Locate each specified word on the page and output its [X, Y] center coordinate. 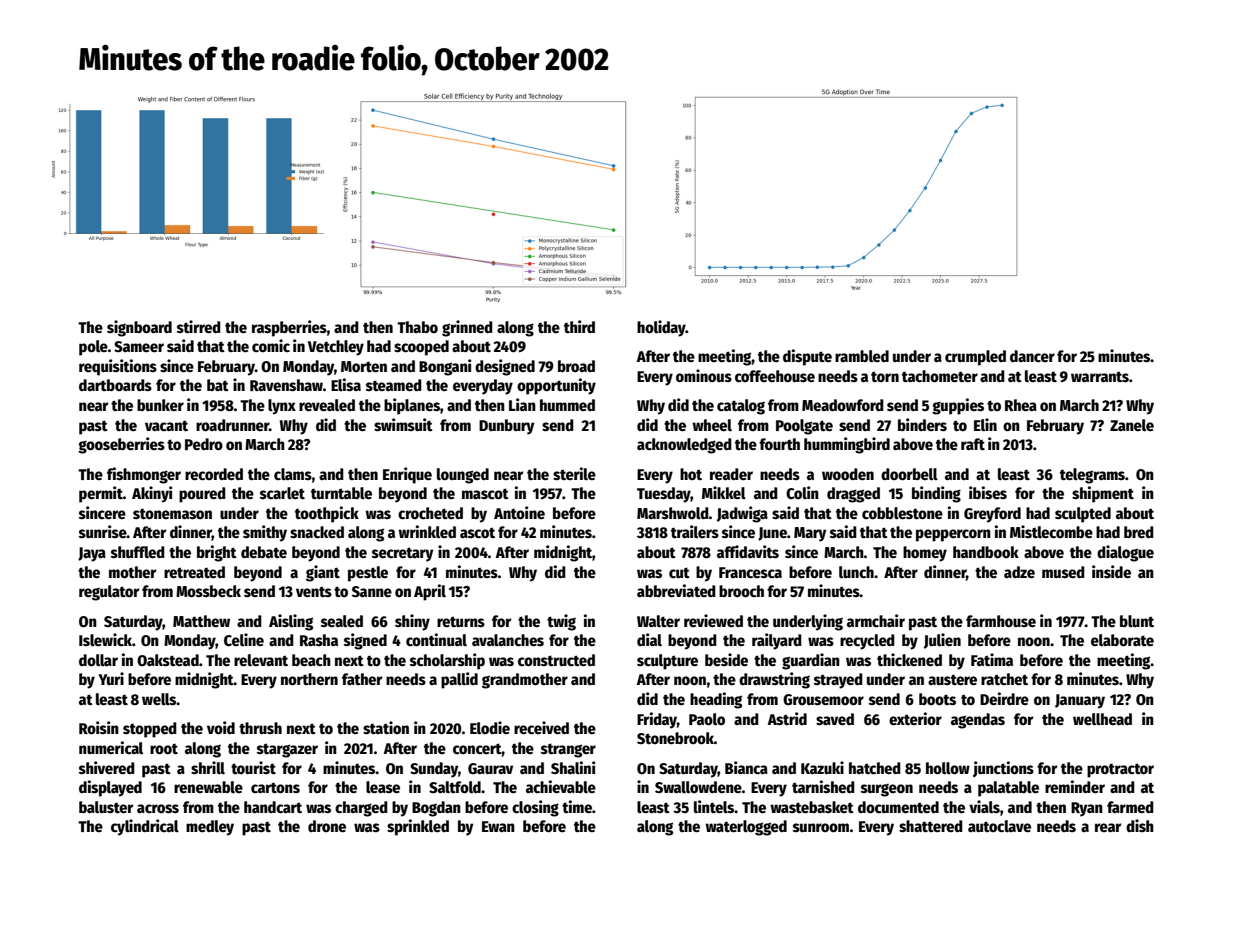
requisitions [118, 367]
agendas [978, 721]
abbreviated [676, 591]
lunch [856, 572]
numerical [111, 747]
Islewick [105, 639]
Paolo [707, 719]
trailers [695, 531]
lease [383, 787]
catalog [741, 407]
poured [202, 495]
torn [885, 376]
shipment [1103, 494]
